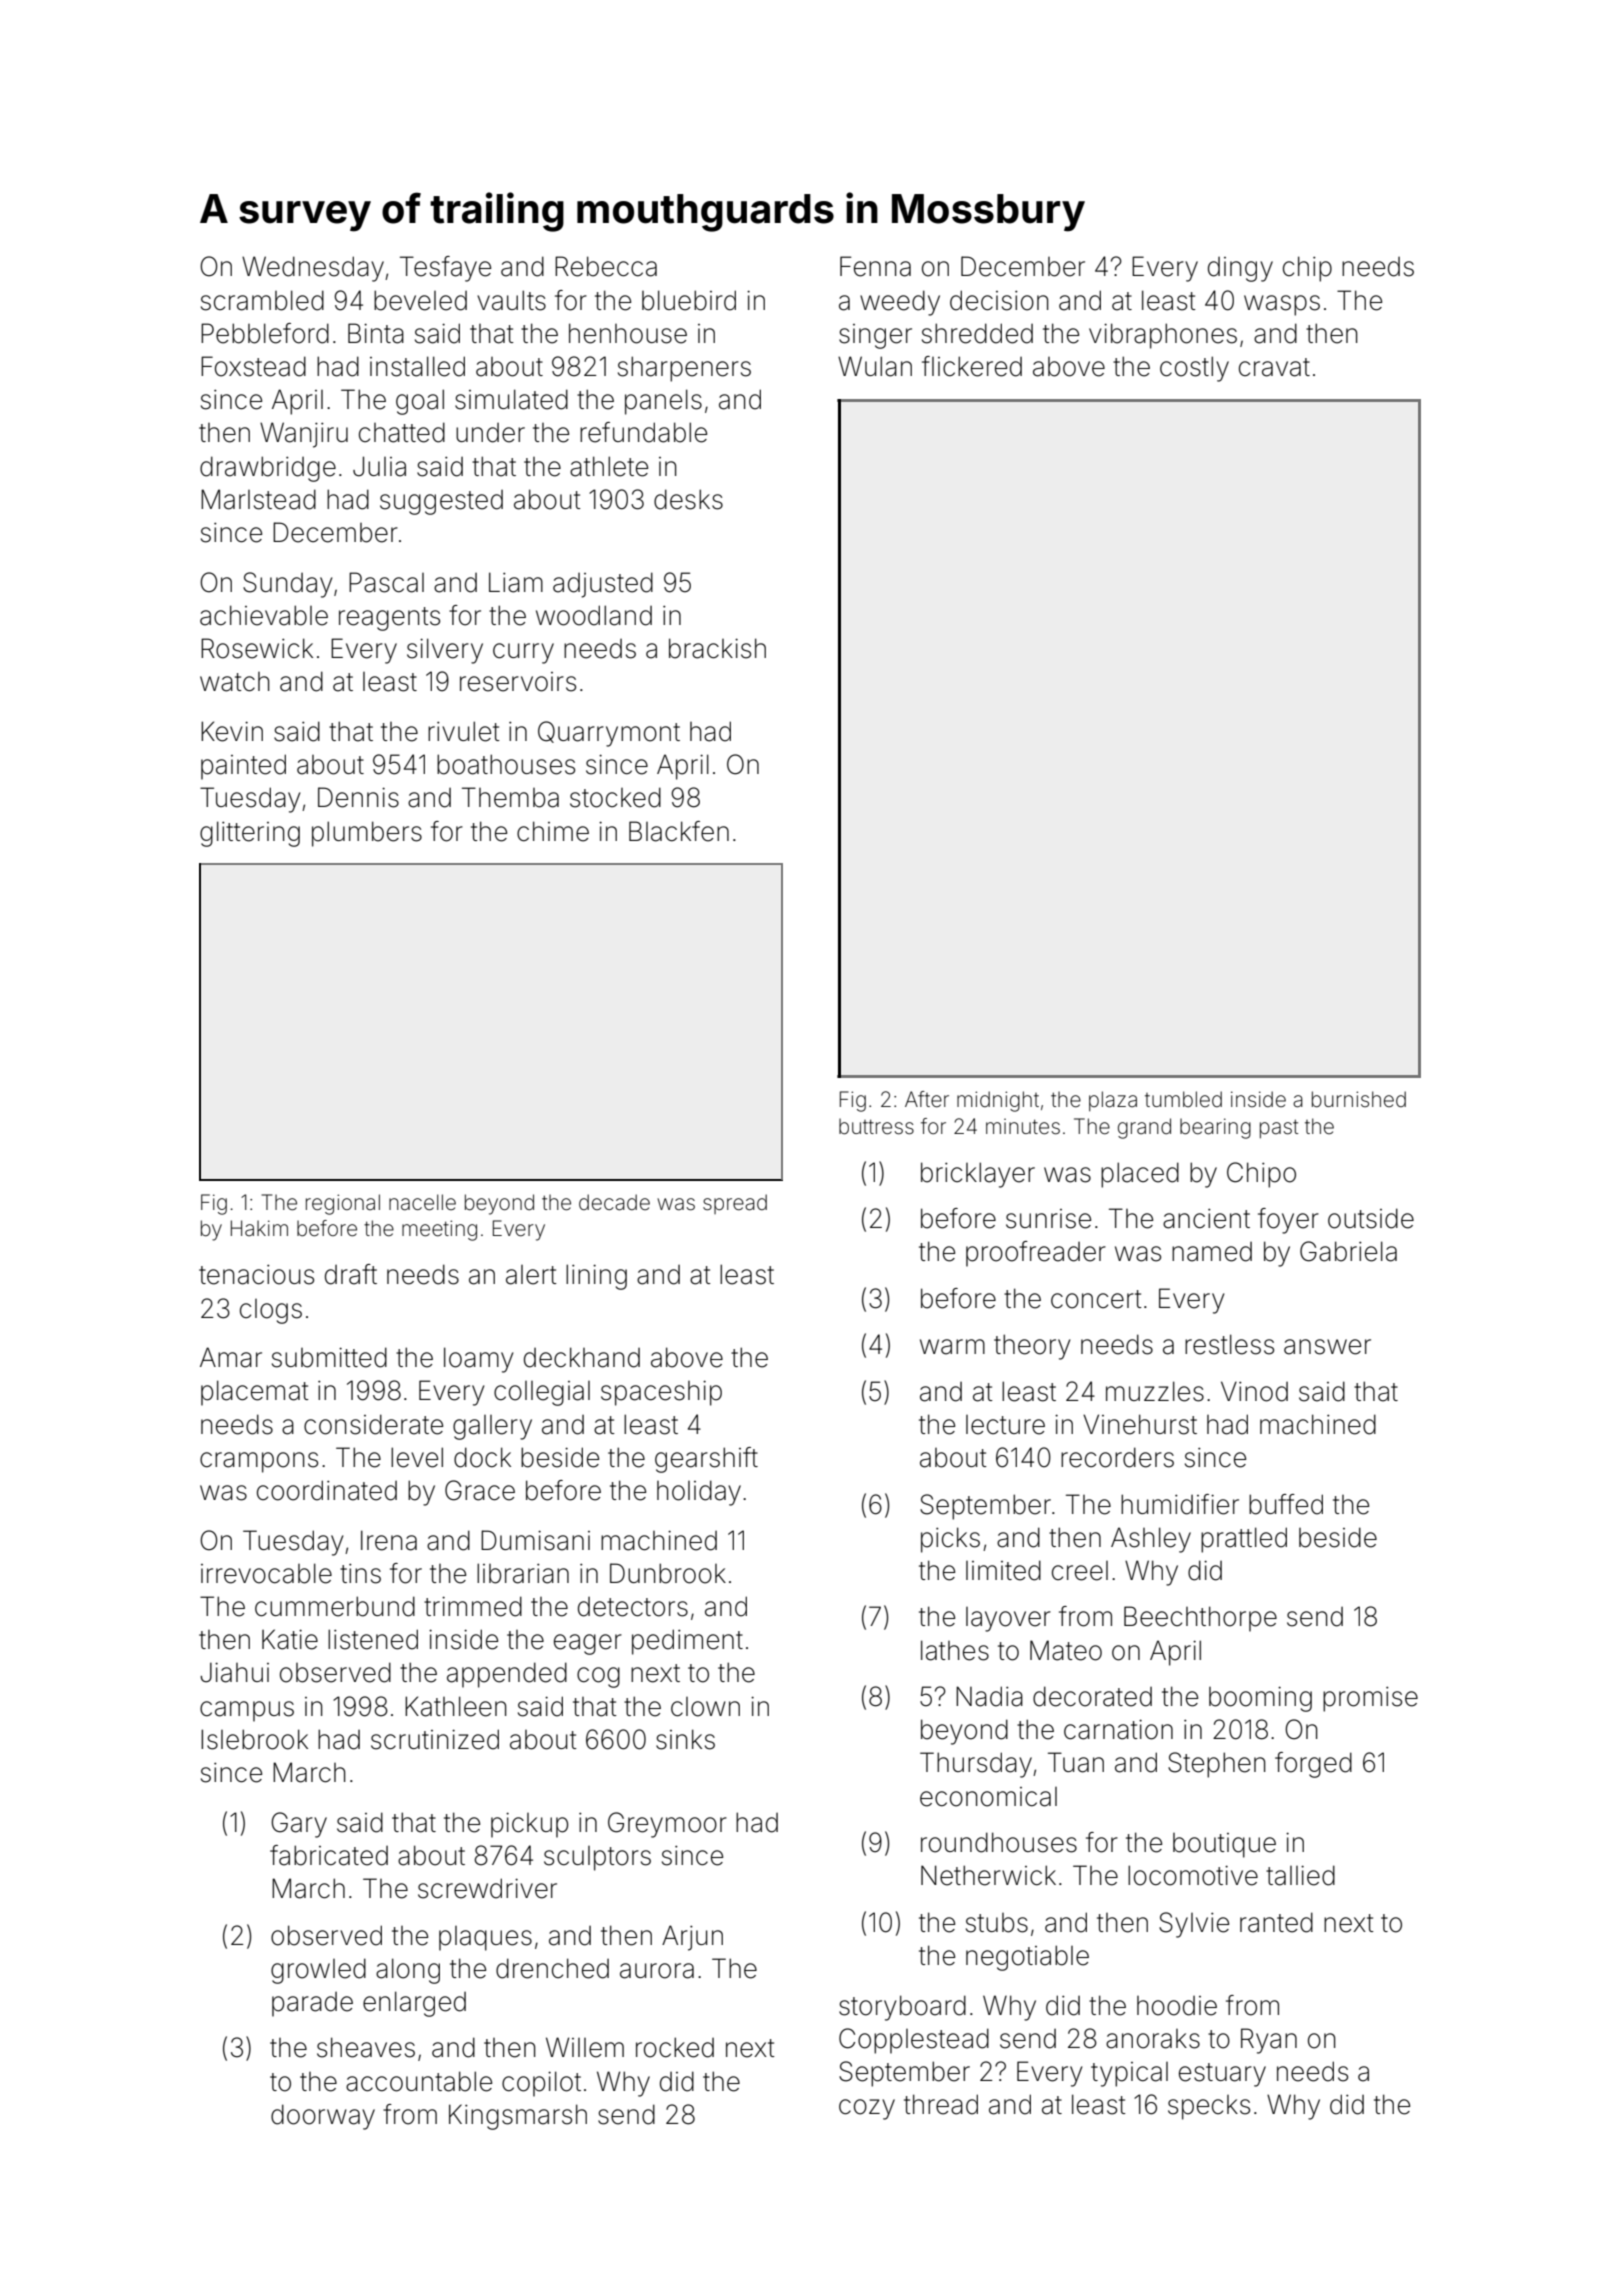 This document has height=2292, width=1620. What do you see at coordinates (1003, 1570) in the document?
I see `limited` at bounding box center [1003, 1570].
